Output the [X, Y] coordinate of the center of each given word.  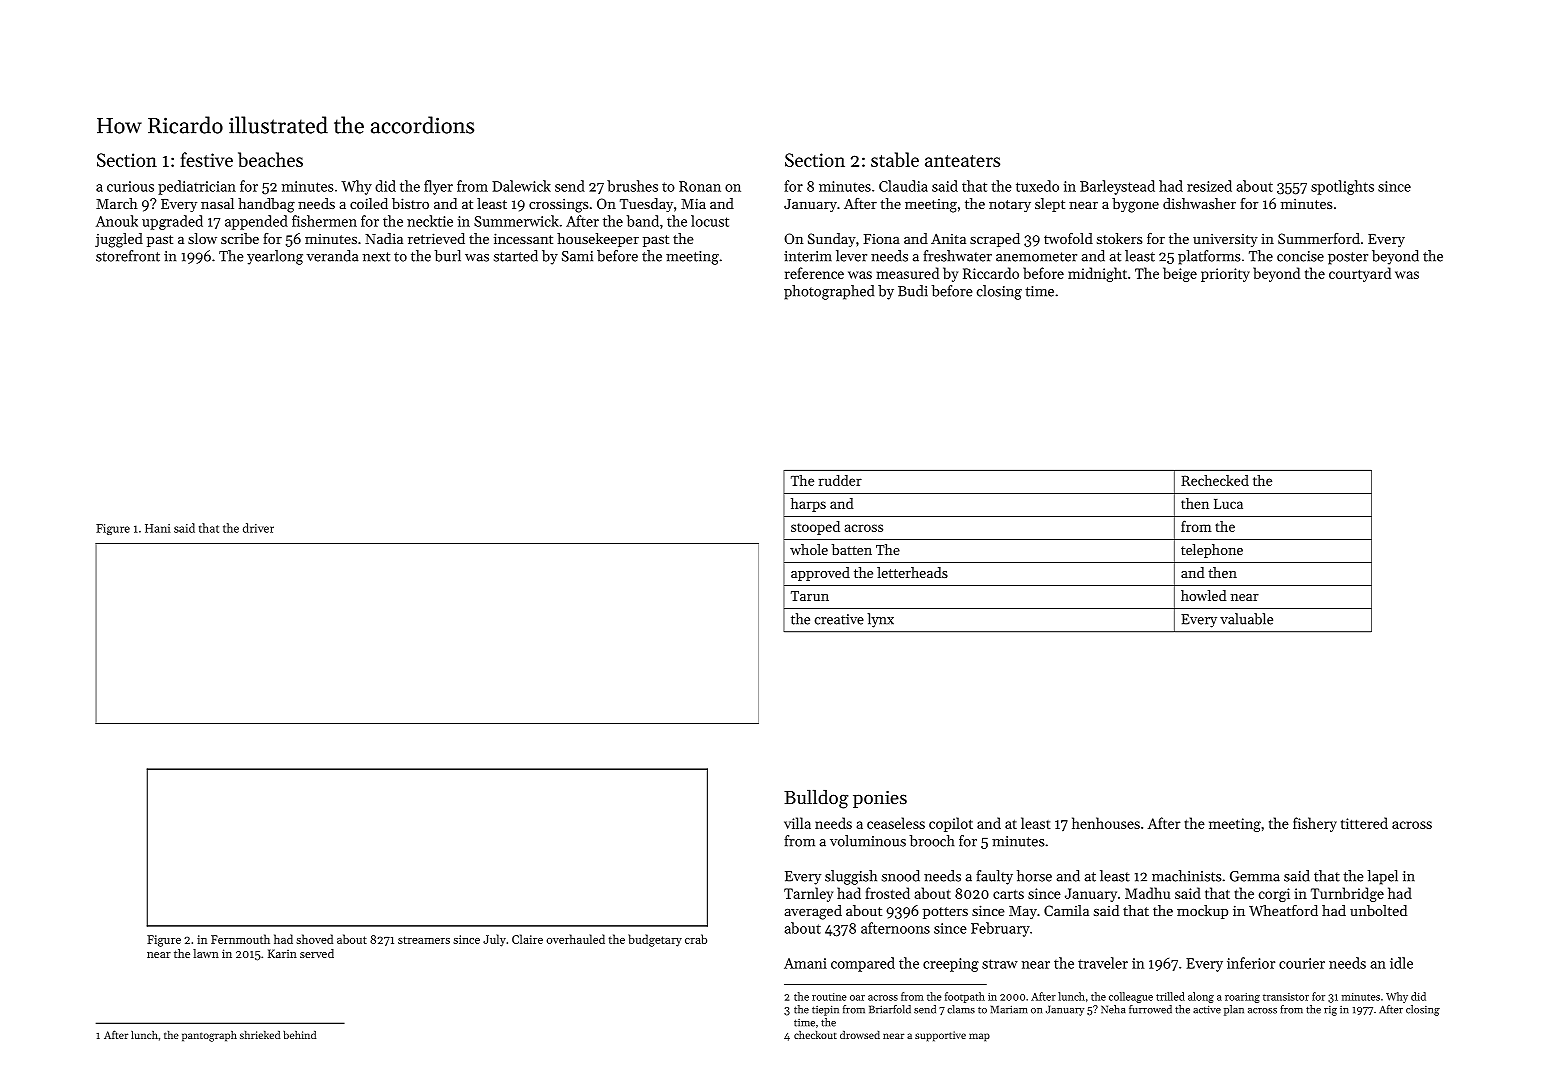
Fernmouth [240, 939]
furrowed [1150, 1009]
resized [1209, 186]
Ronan [700, 186]
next [376, 257]
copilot [951, 824]
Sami [577, 256]
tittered [1364, 823]
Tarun [810, 596]
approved [820, 574]
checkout [815, 1035]
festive [207, 159]
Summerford [1319, 238]
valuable [1246, 619]
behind [299, 1035]
